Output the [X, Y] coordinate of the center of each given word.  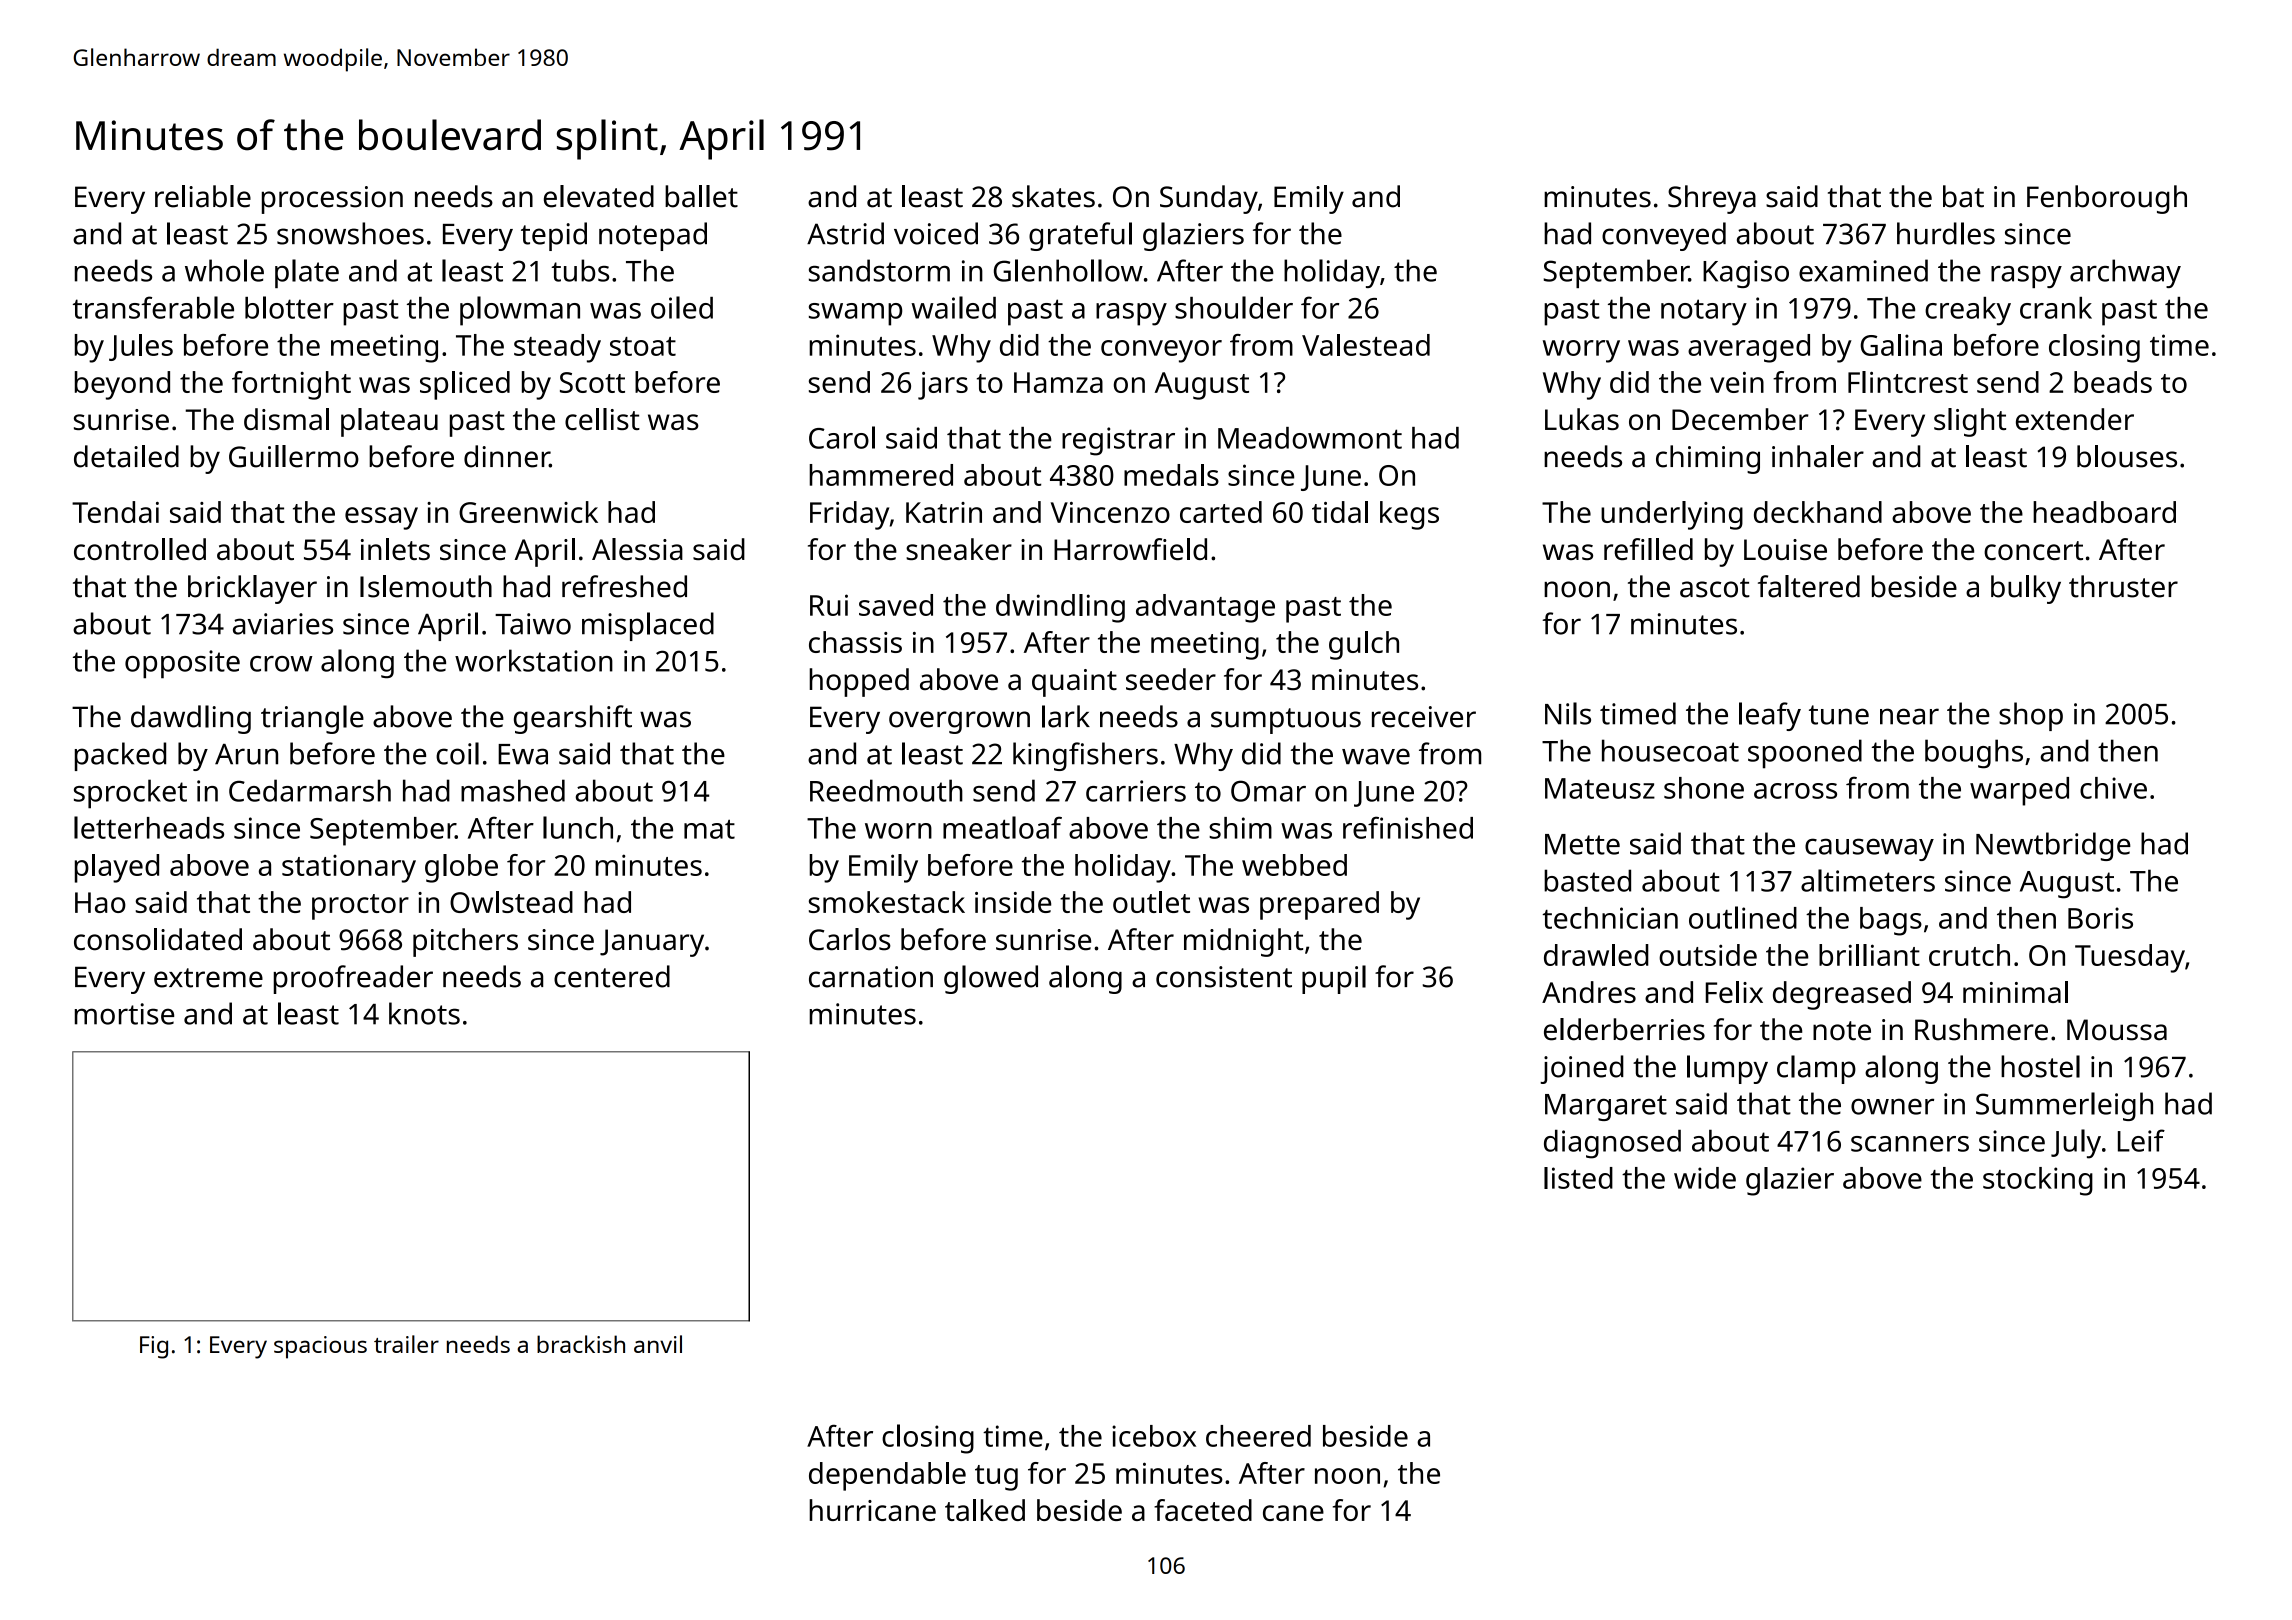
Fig [154, 1347]
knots [424, 1013]
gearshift [573, 719]
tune [1839, 715]
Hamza [1058, 382]
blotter [289, 307]
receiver [1424, 717]
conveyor [1161, 351]
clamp [1816, 1069]
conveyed [1664, 236]
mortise [124, 1014]
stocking [2038, 1181]
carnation [871, 977]
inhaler [1818, 456]
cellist [602, 419]
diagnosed [1612, 1144]
